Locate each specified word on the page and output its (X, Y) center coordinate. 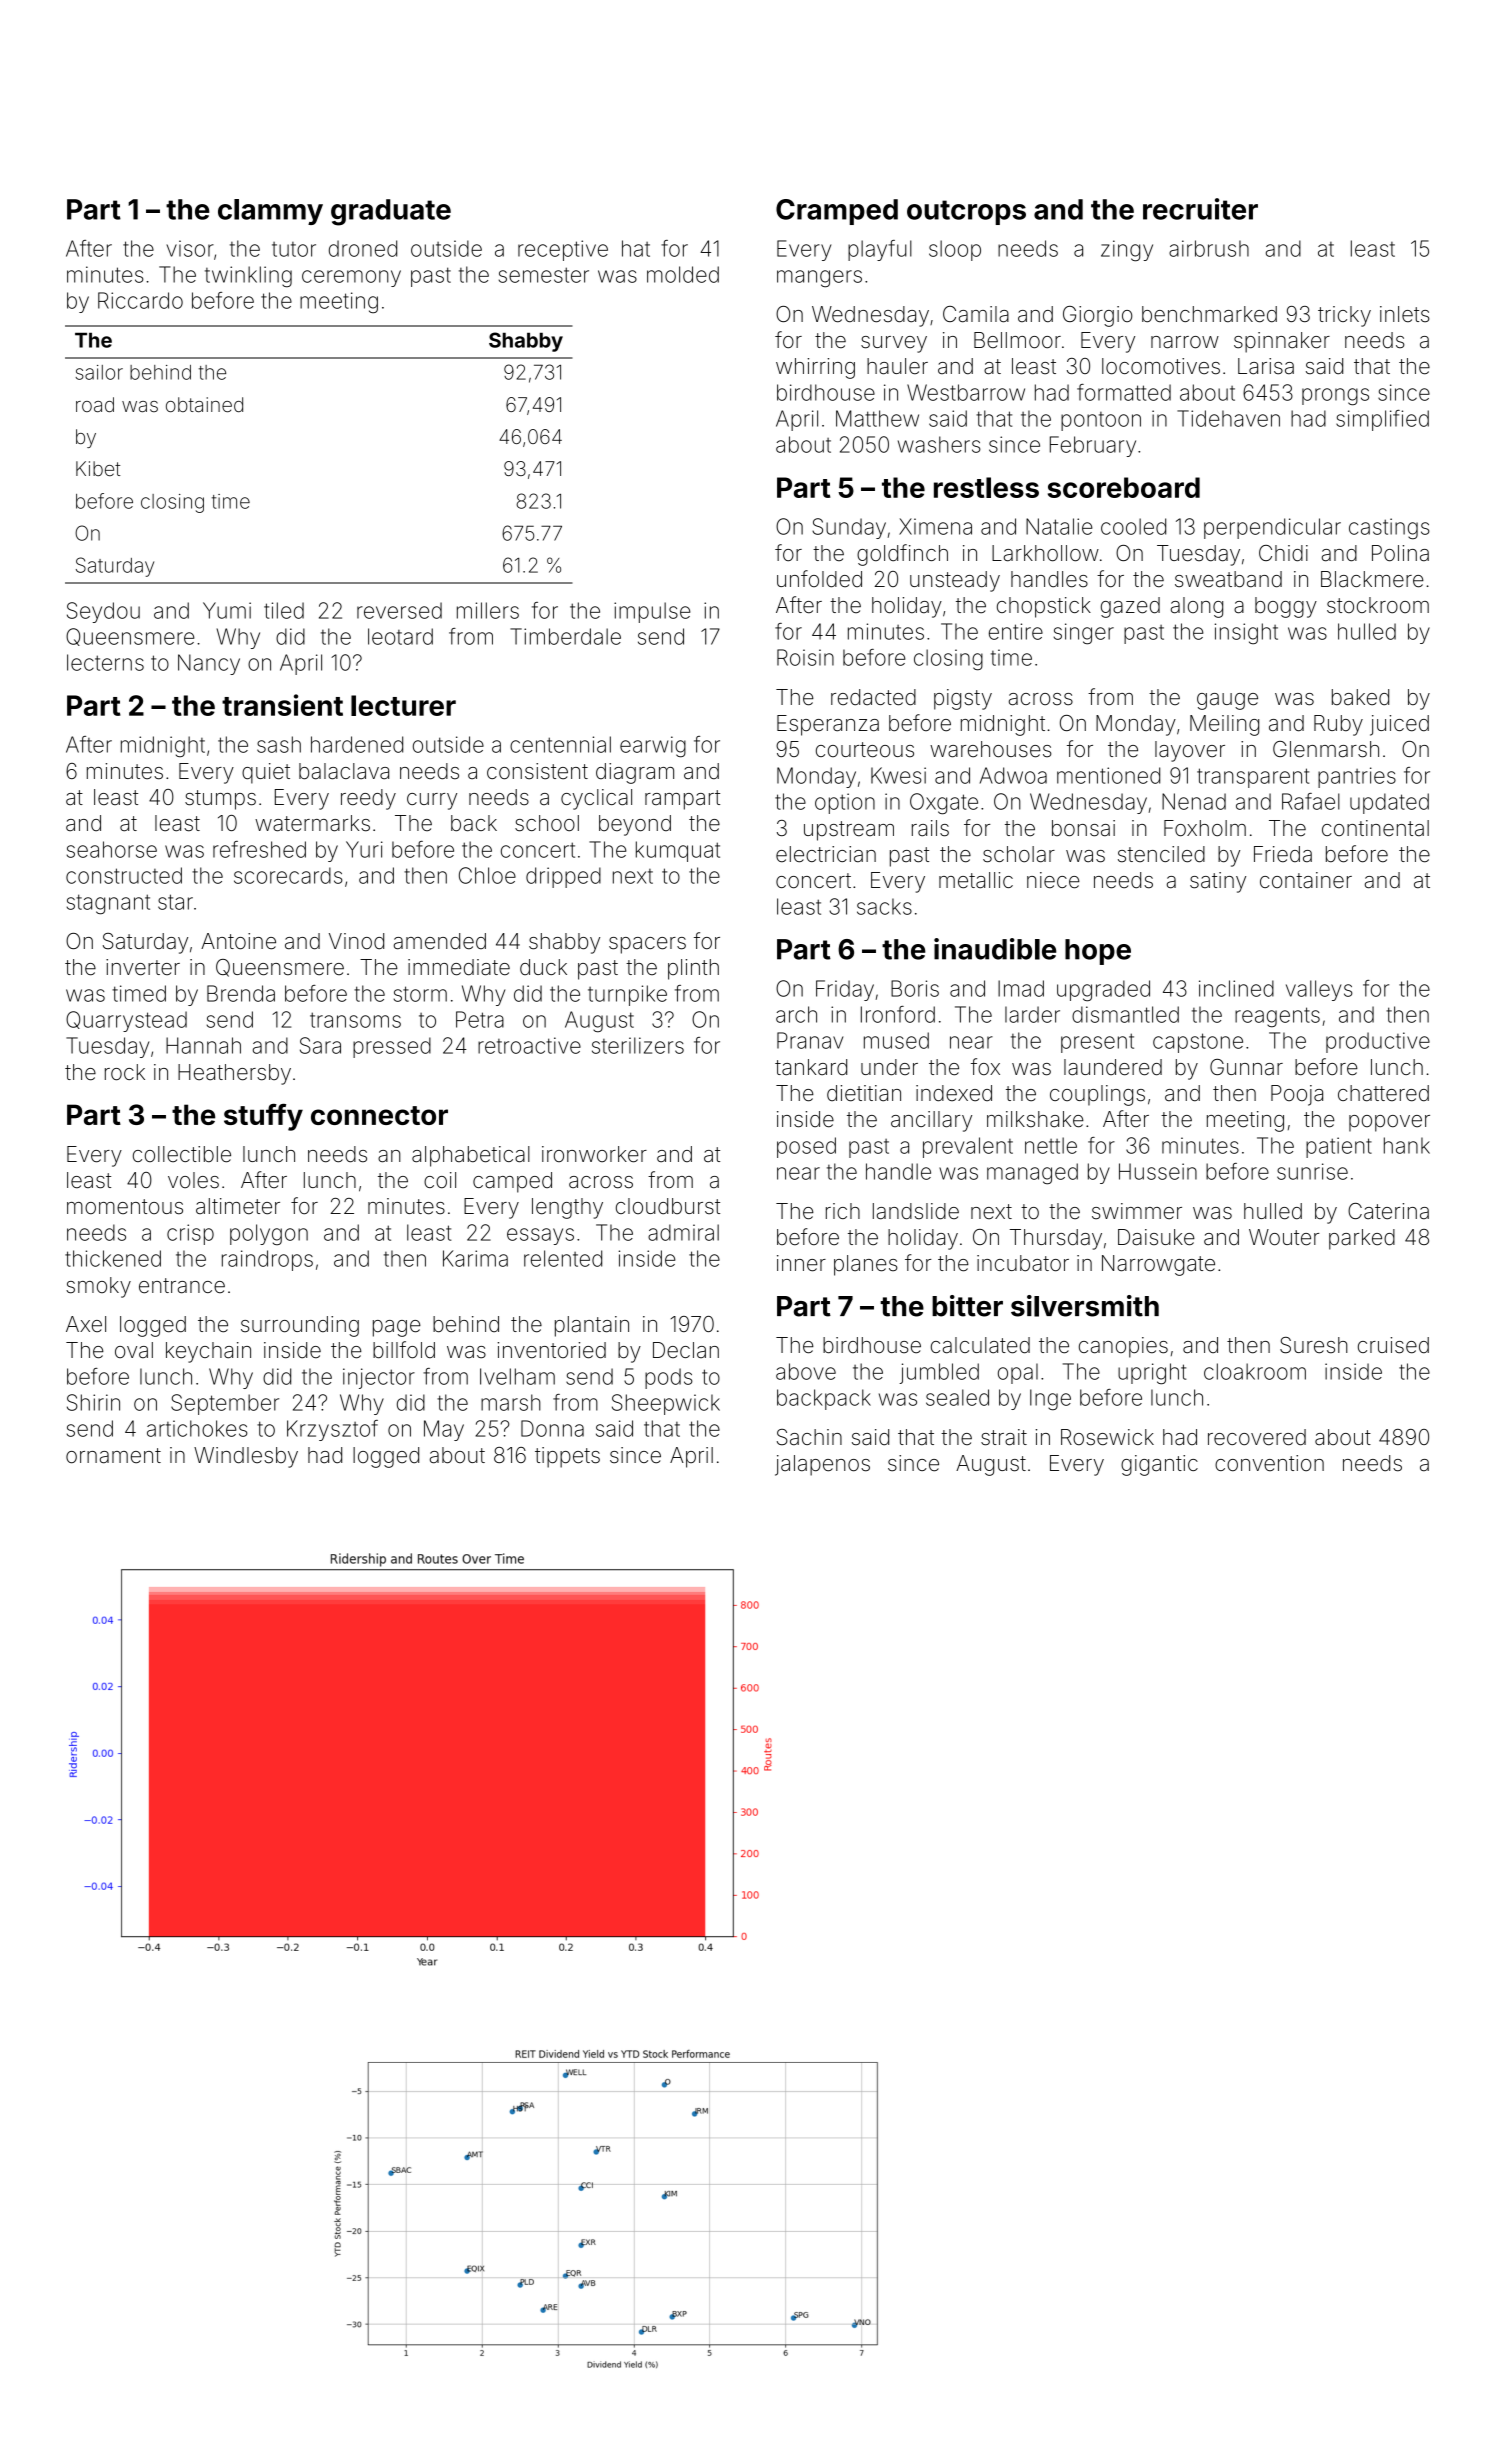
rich (843, 1211)
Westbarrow (966, 392)
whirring (815, 368)
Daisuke (1156, 1237)
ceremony (351, 278)
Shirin (93, 1402)
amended (440, 941)
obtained (204, 404)
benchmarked (1209, 314)
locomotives (1161, 366)
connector (379, 1115)
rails (930, 828)
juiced (1399, 725)
